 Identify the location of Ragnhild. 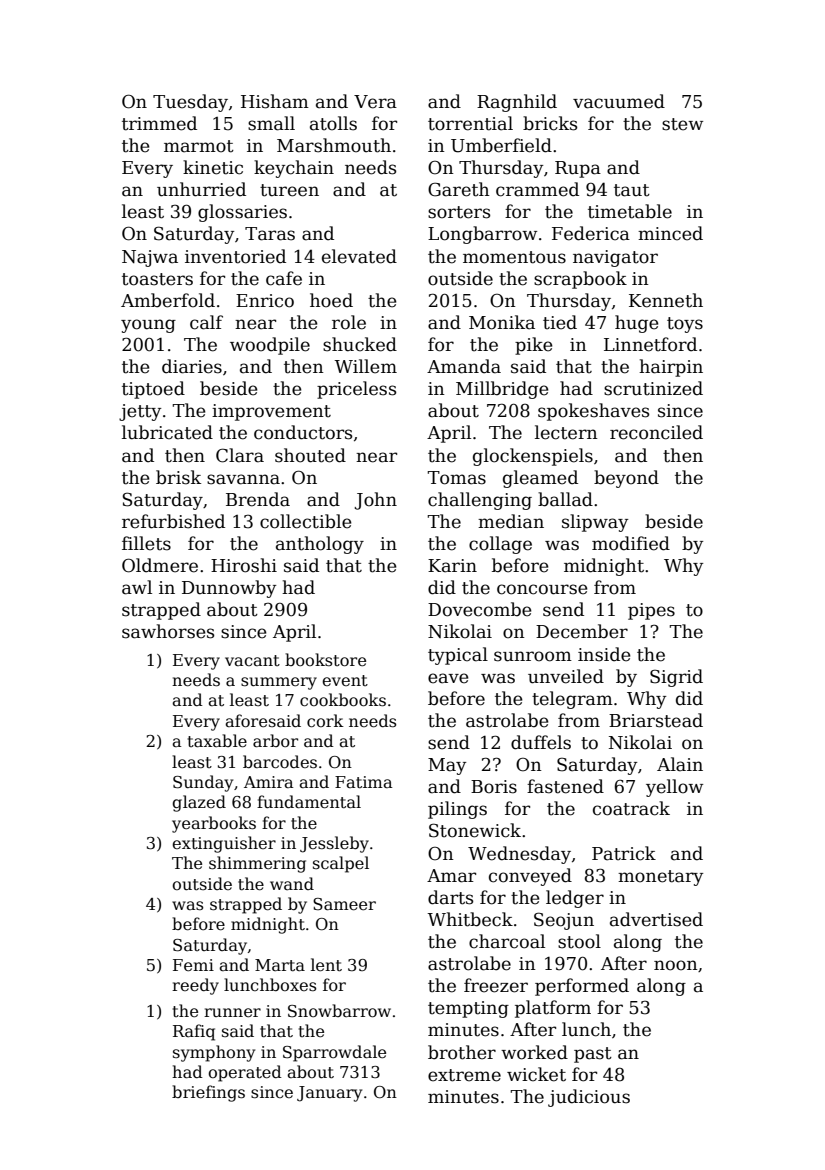
(517, 103).
